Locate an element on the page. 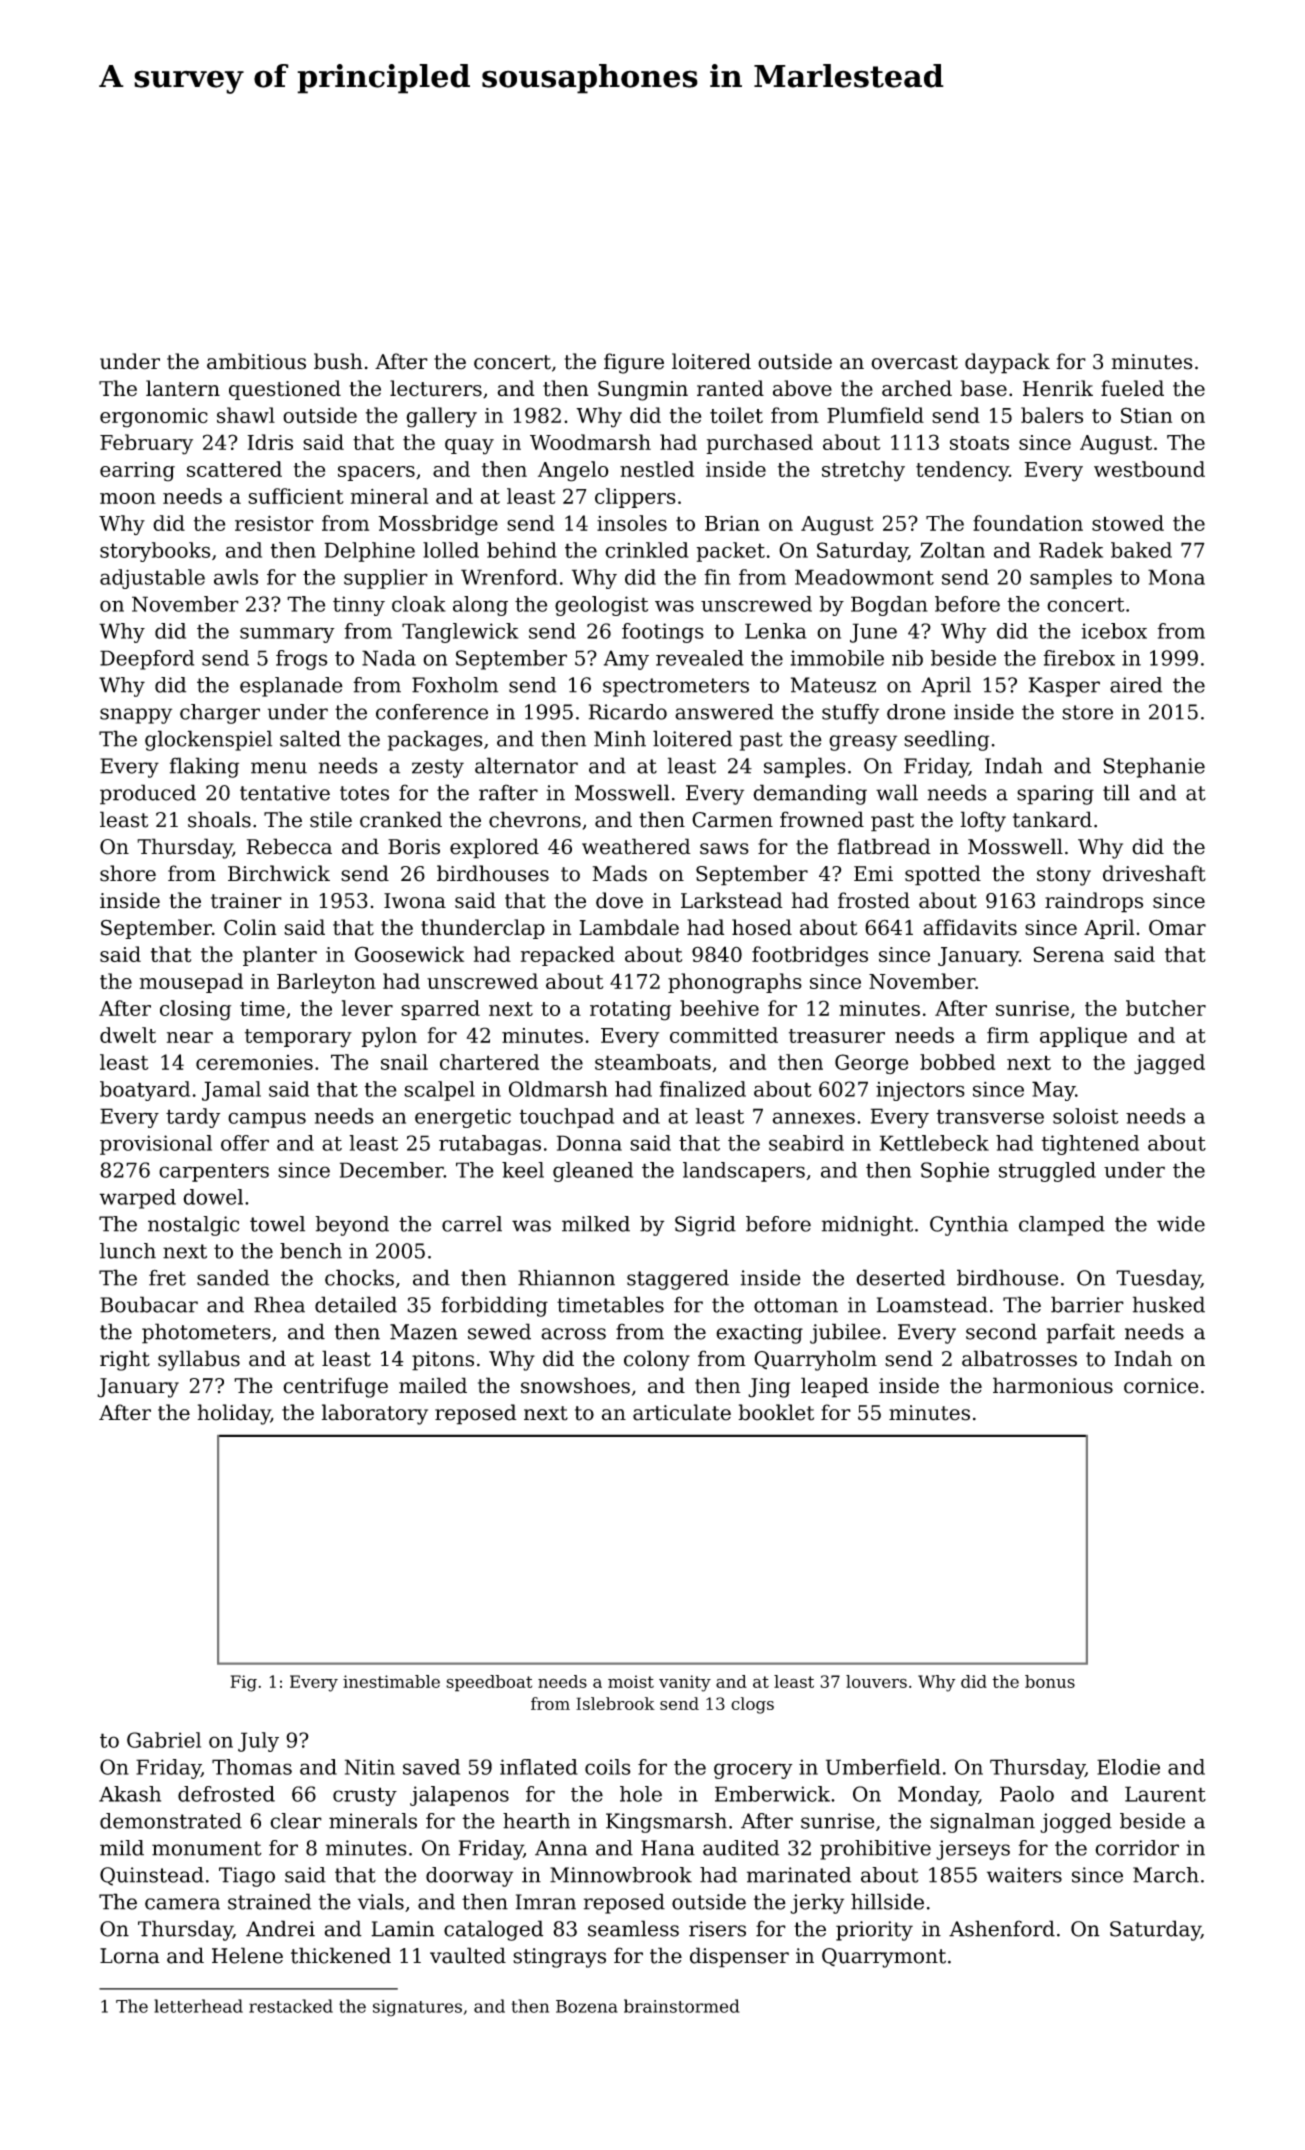 The height and width of the image is (2150, 1305). brainstormed is located at coordinates (682, 2006).
